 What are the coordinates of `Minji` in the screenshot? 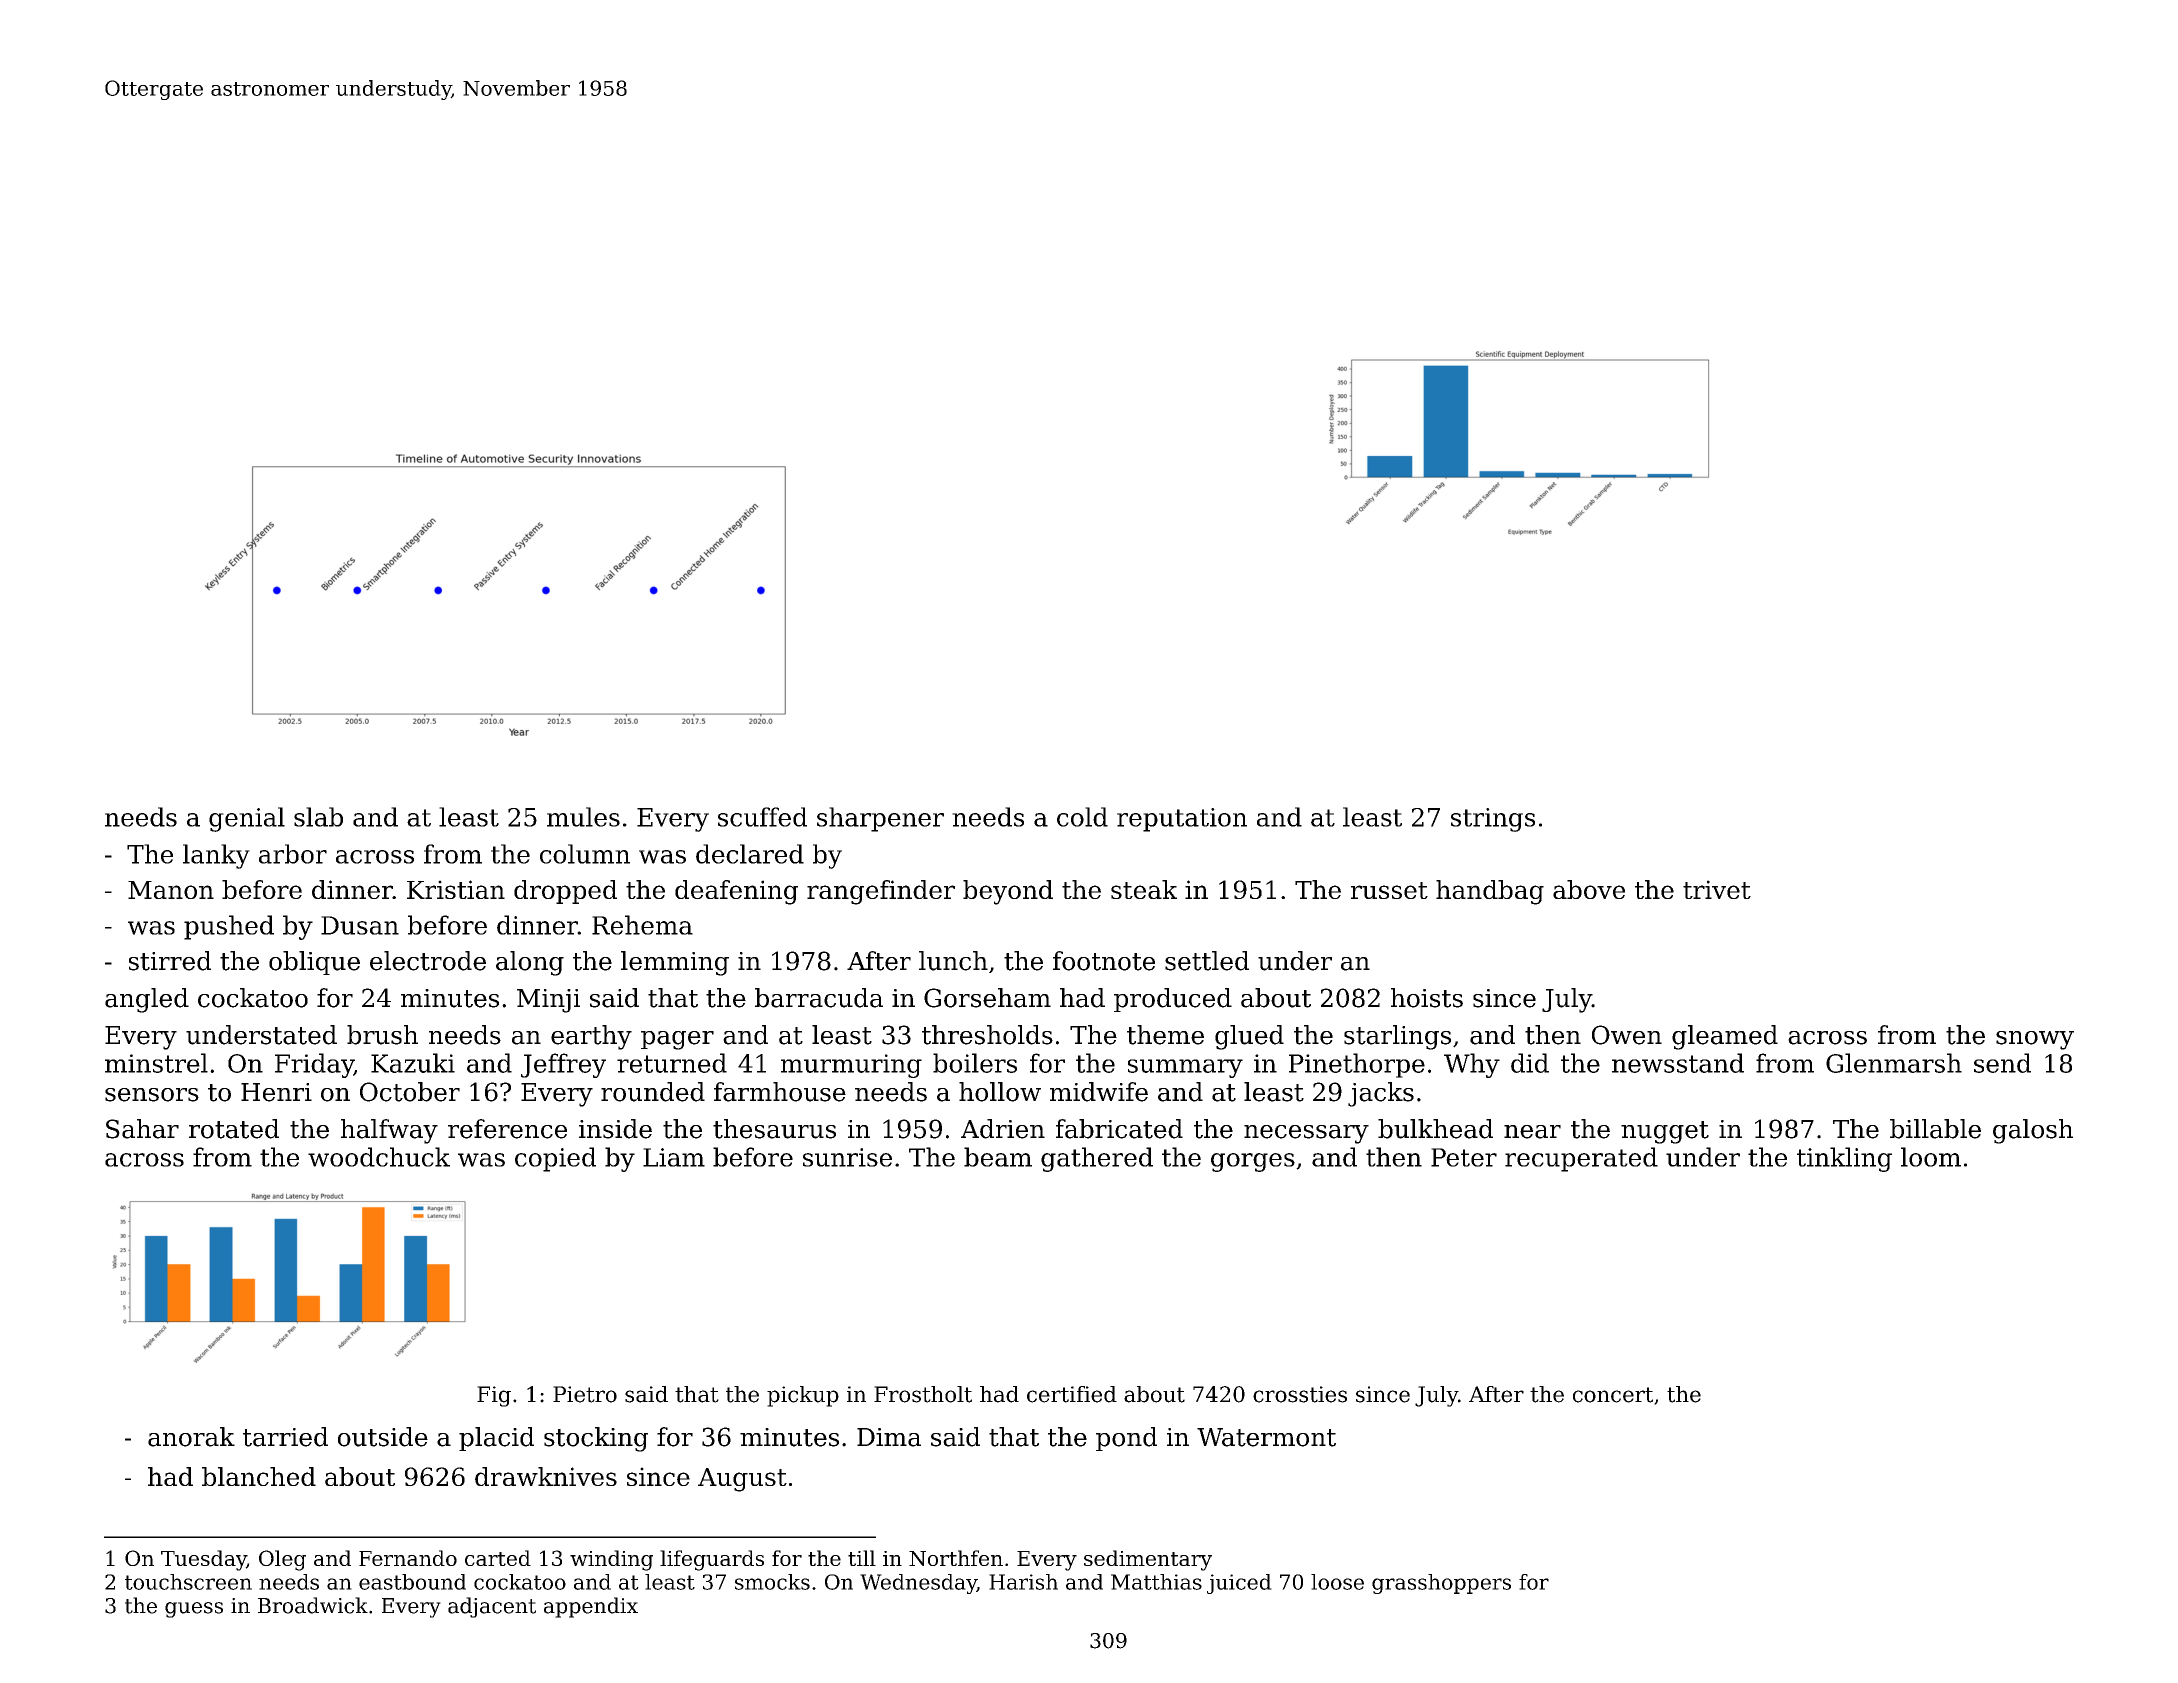 It's located at (548, 1001).
